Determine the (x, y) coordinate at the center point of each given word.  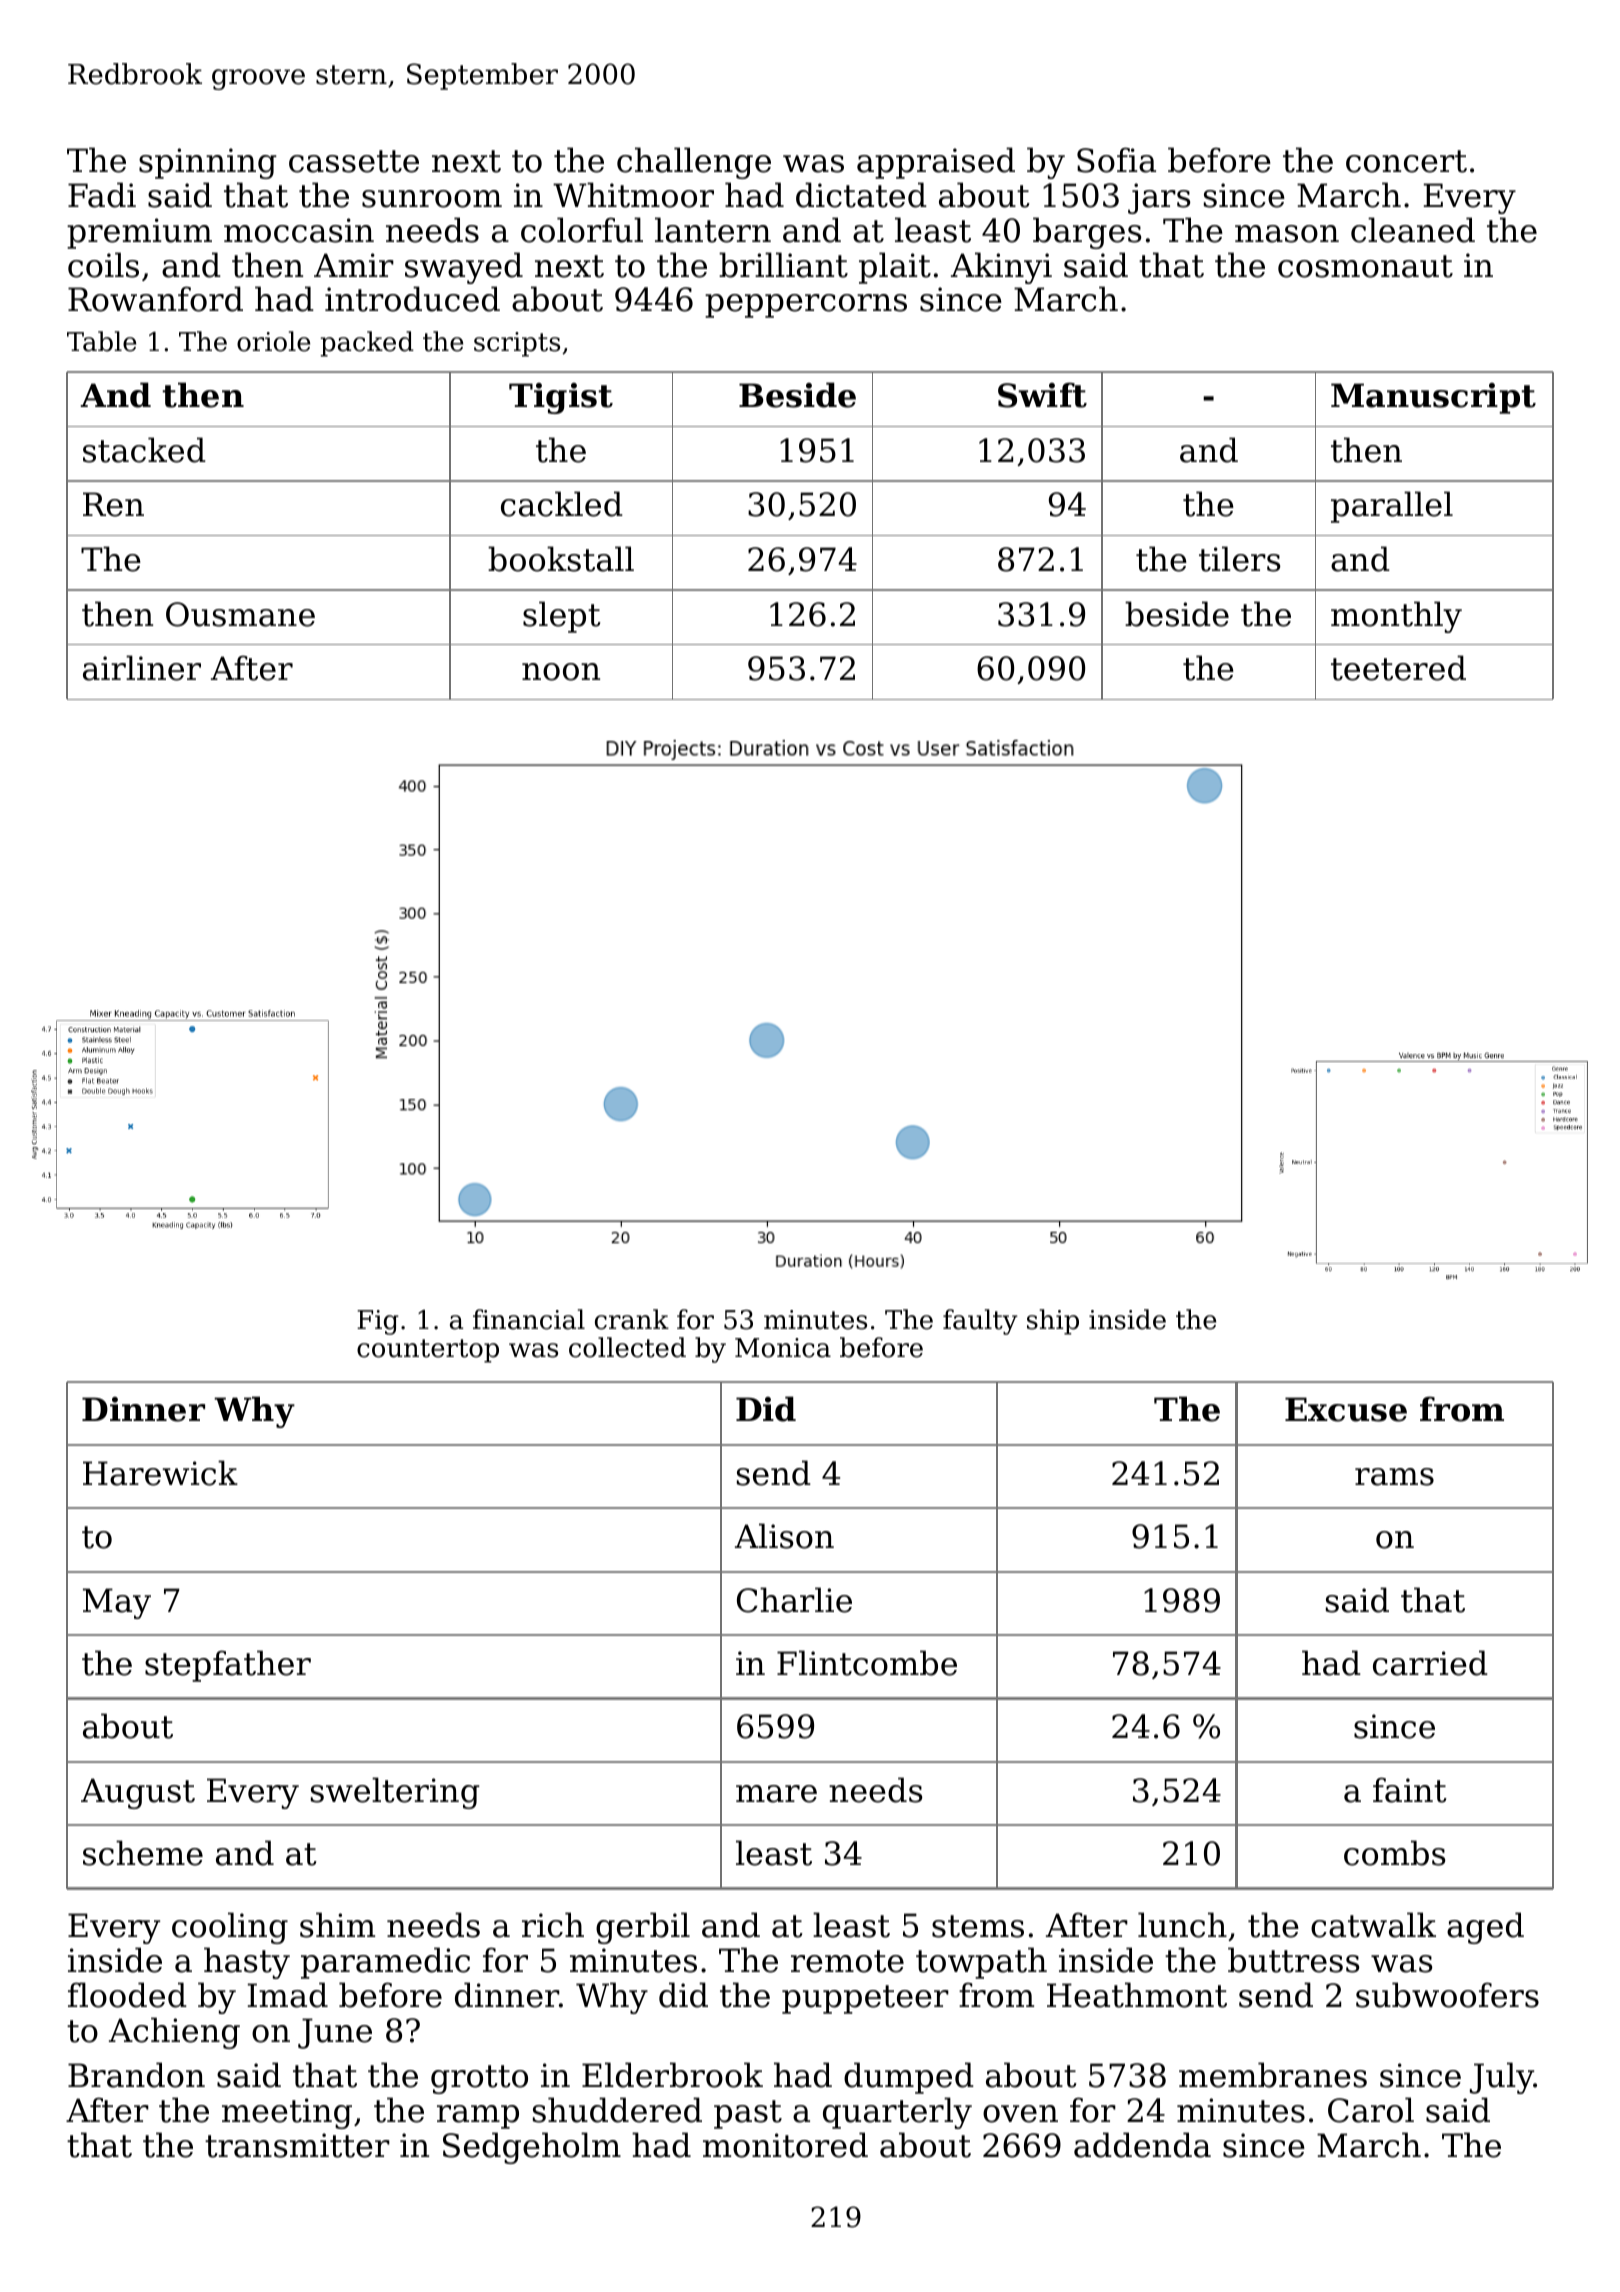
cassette (354, 161)
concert (1406, 161)
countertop (428, 1351)
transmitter (297, 2145)
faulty (980, 1322)
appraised (936, 163)
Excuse (1346, 1409)
